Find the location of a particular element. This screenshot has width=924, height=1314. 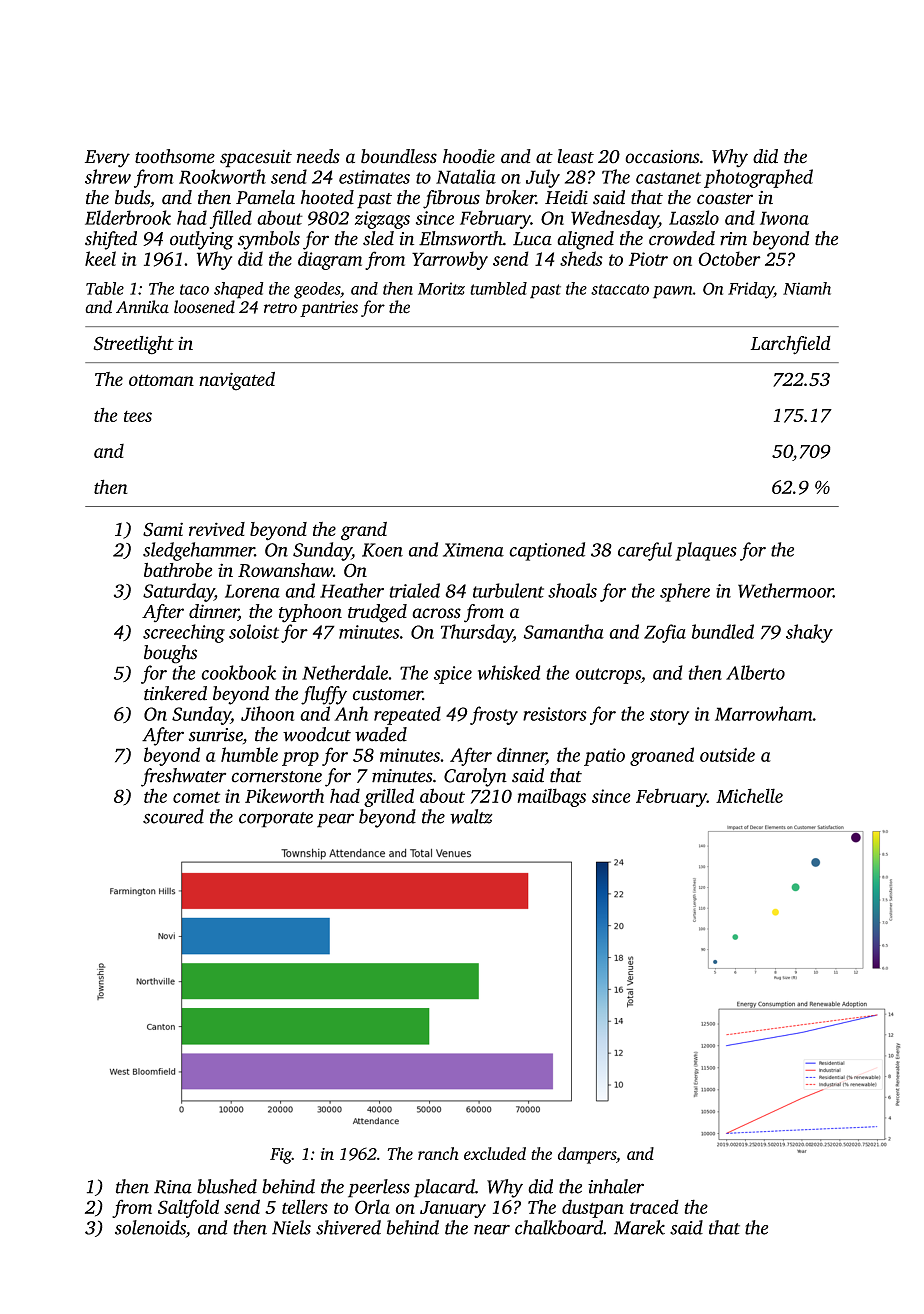

scoured is located at coordinates (173, 816).
